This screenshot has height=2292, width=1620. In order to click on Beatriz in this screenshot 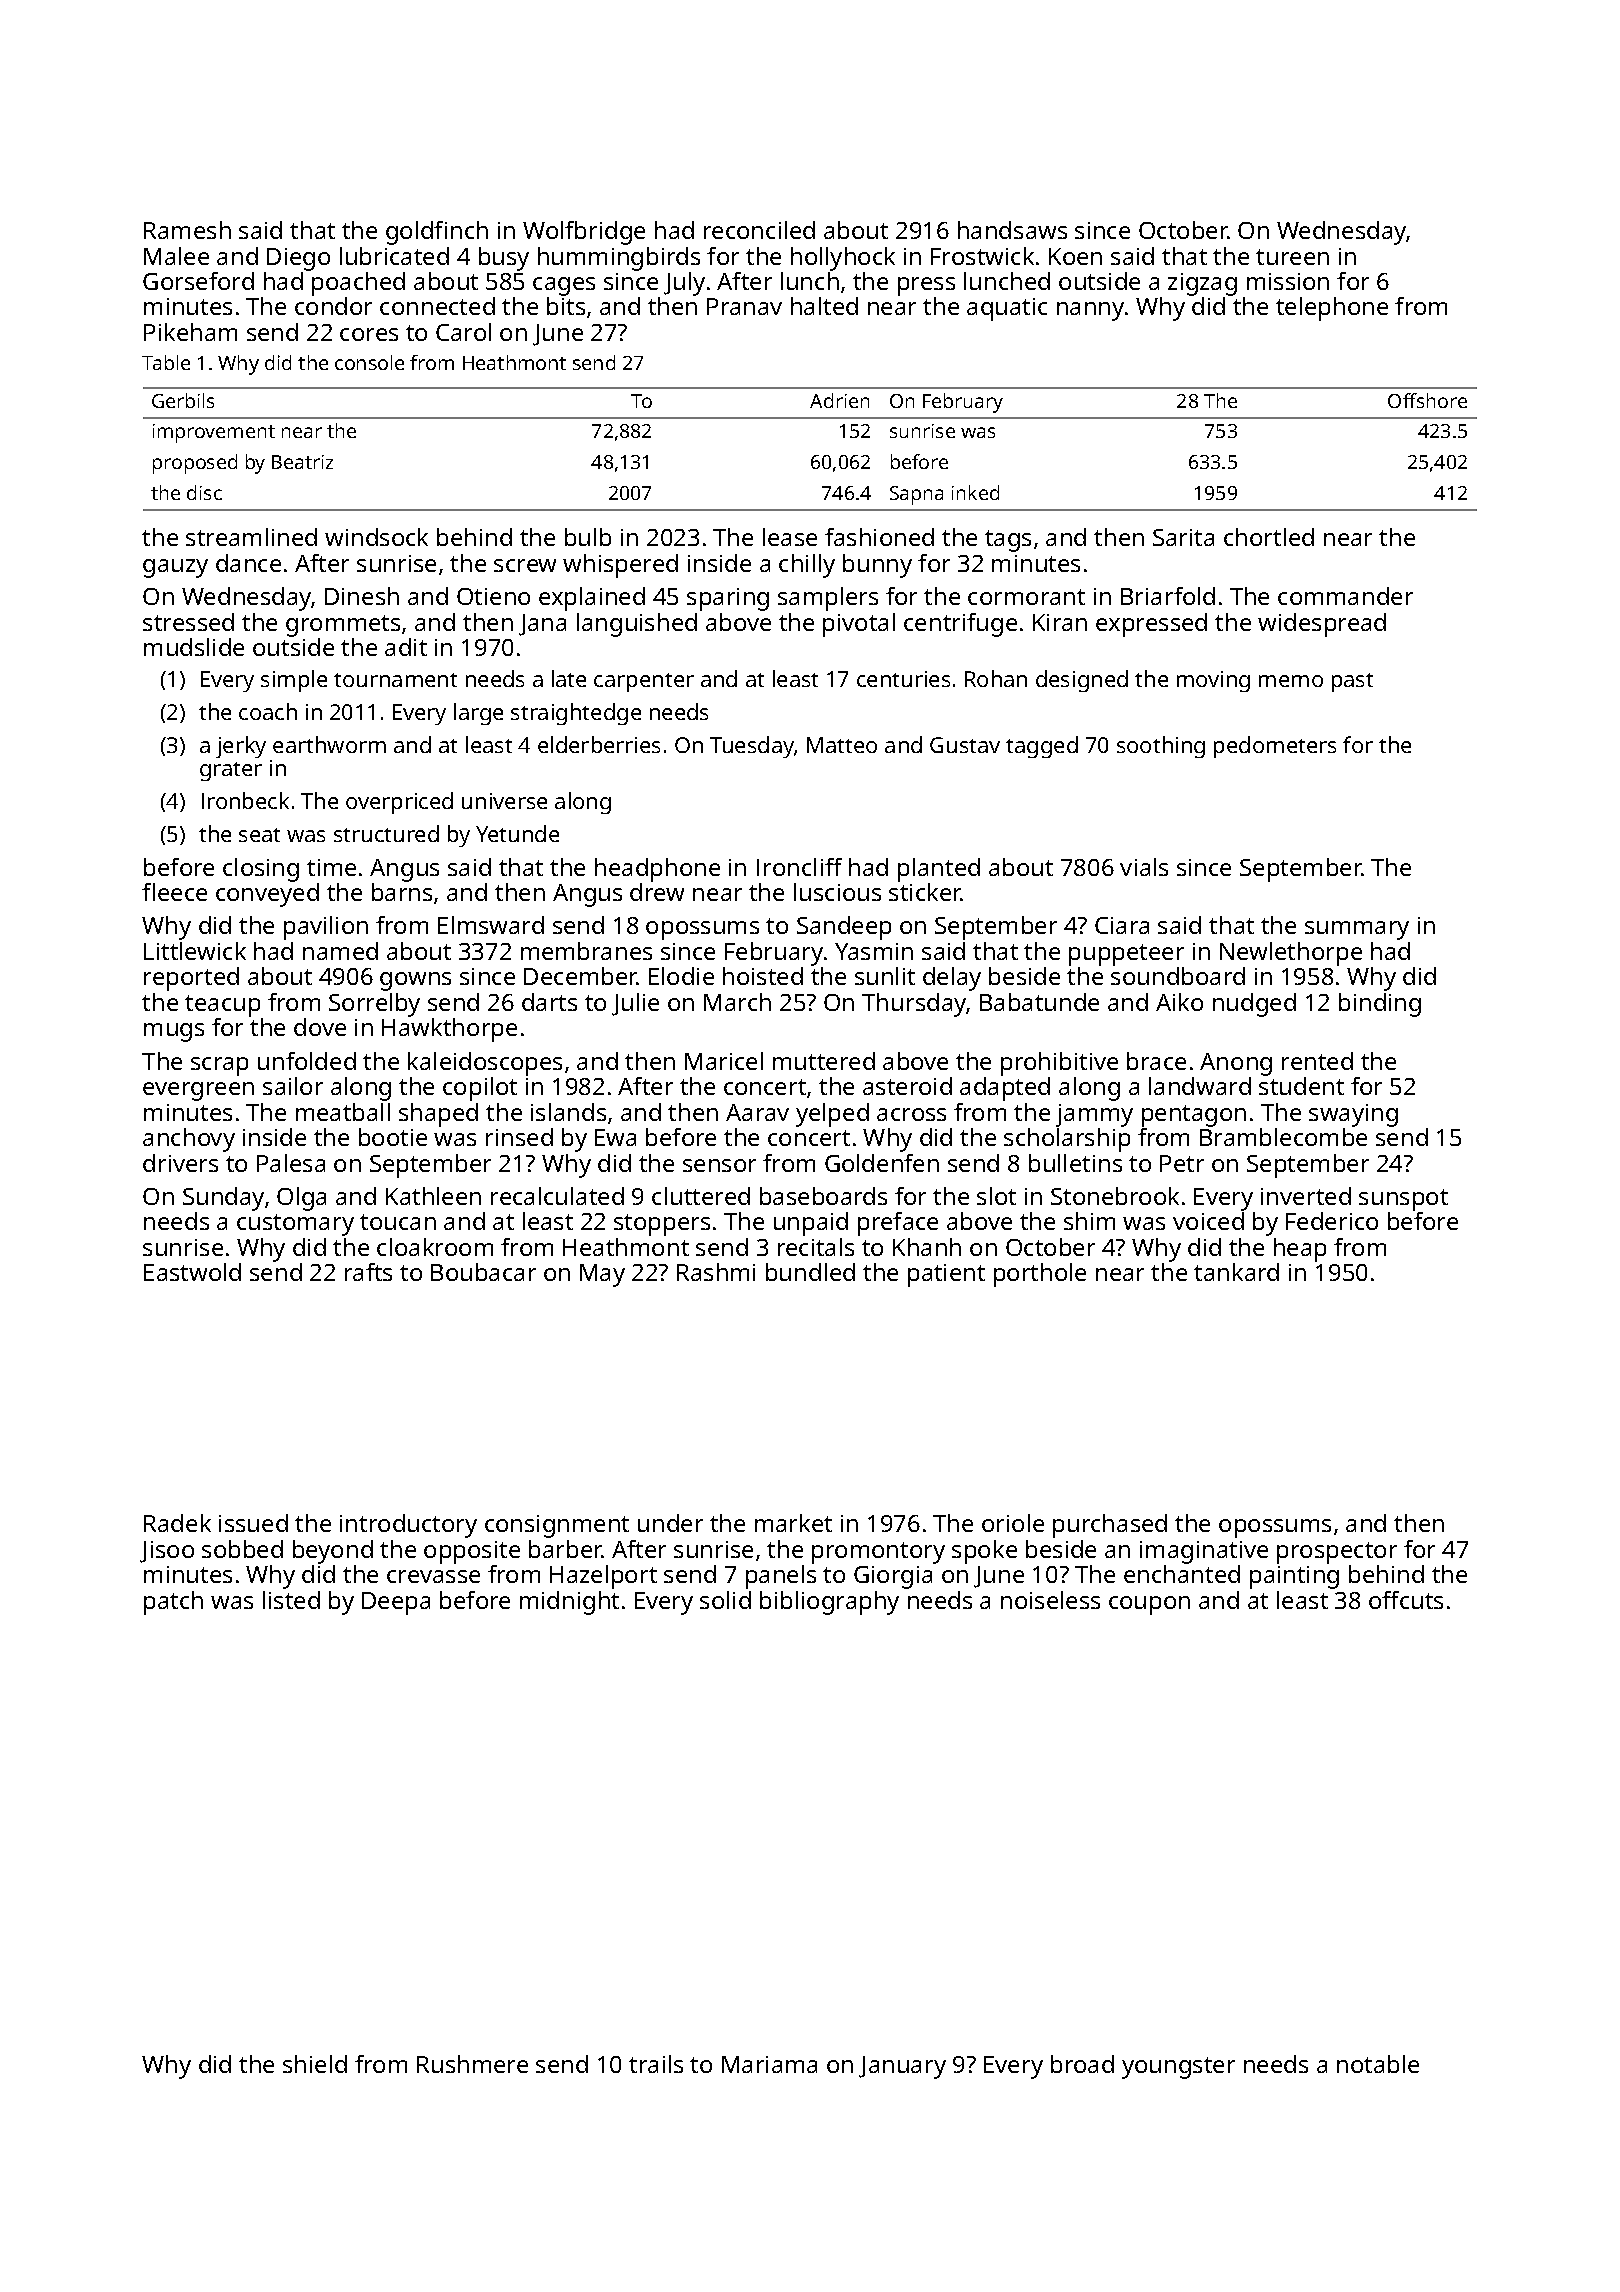, I will do `click(302, 462)`.
